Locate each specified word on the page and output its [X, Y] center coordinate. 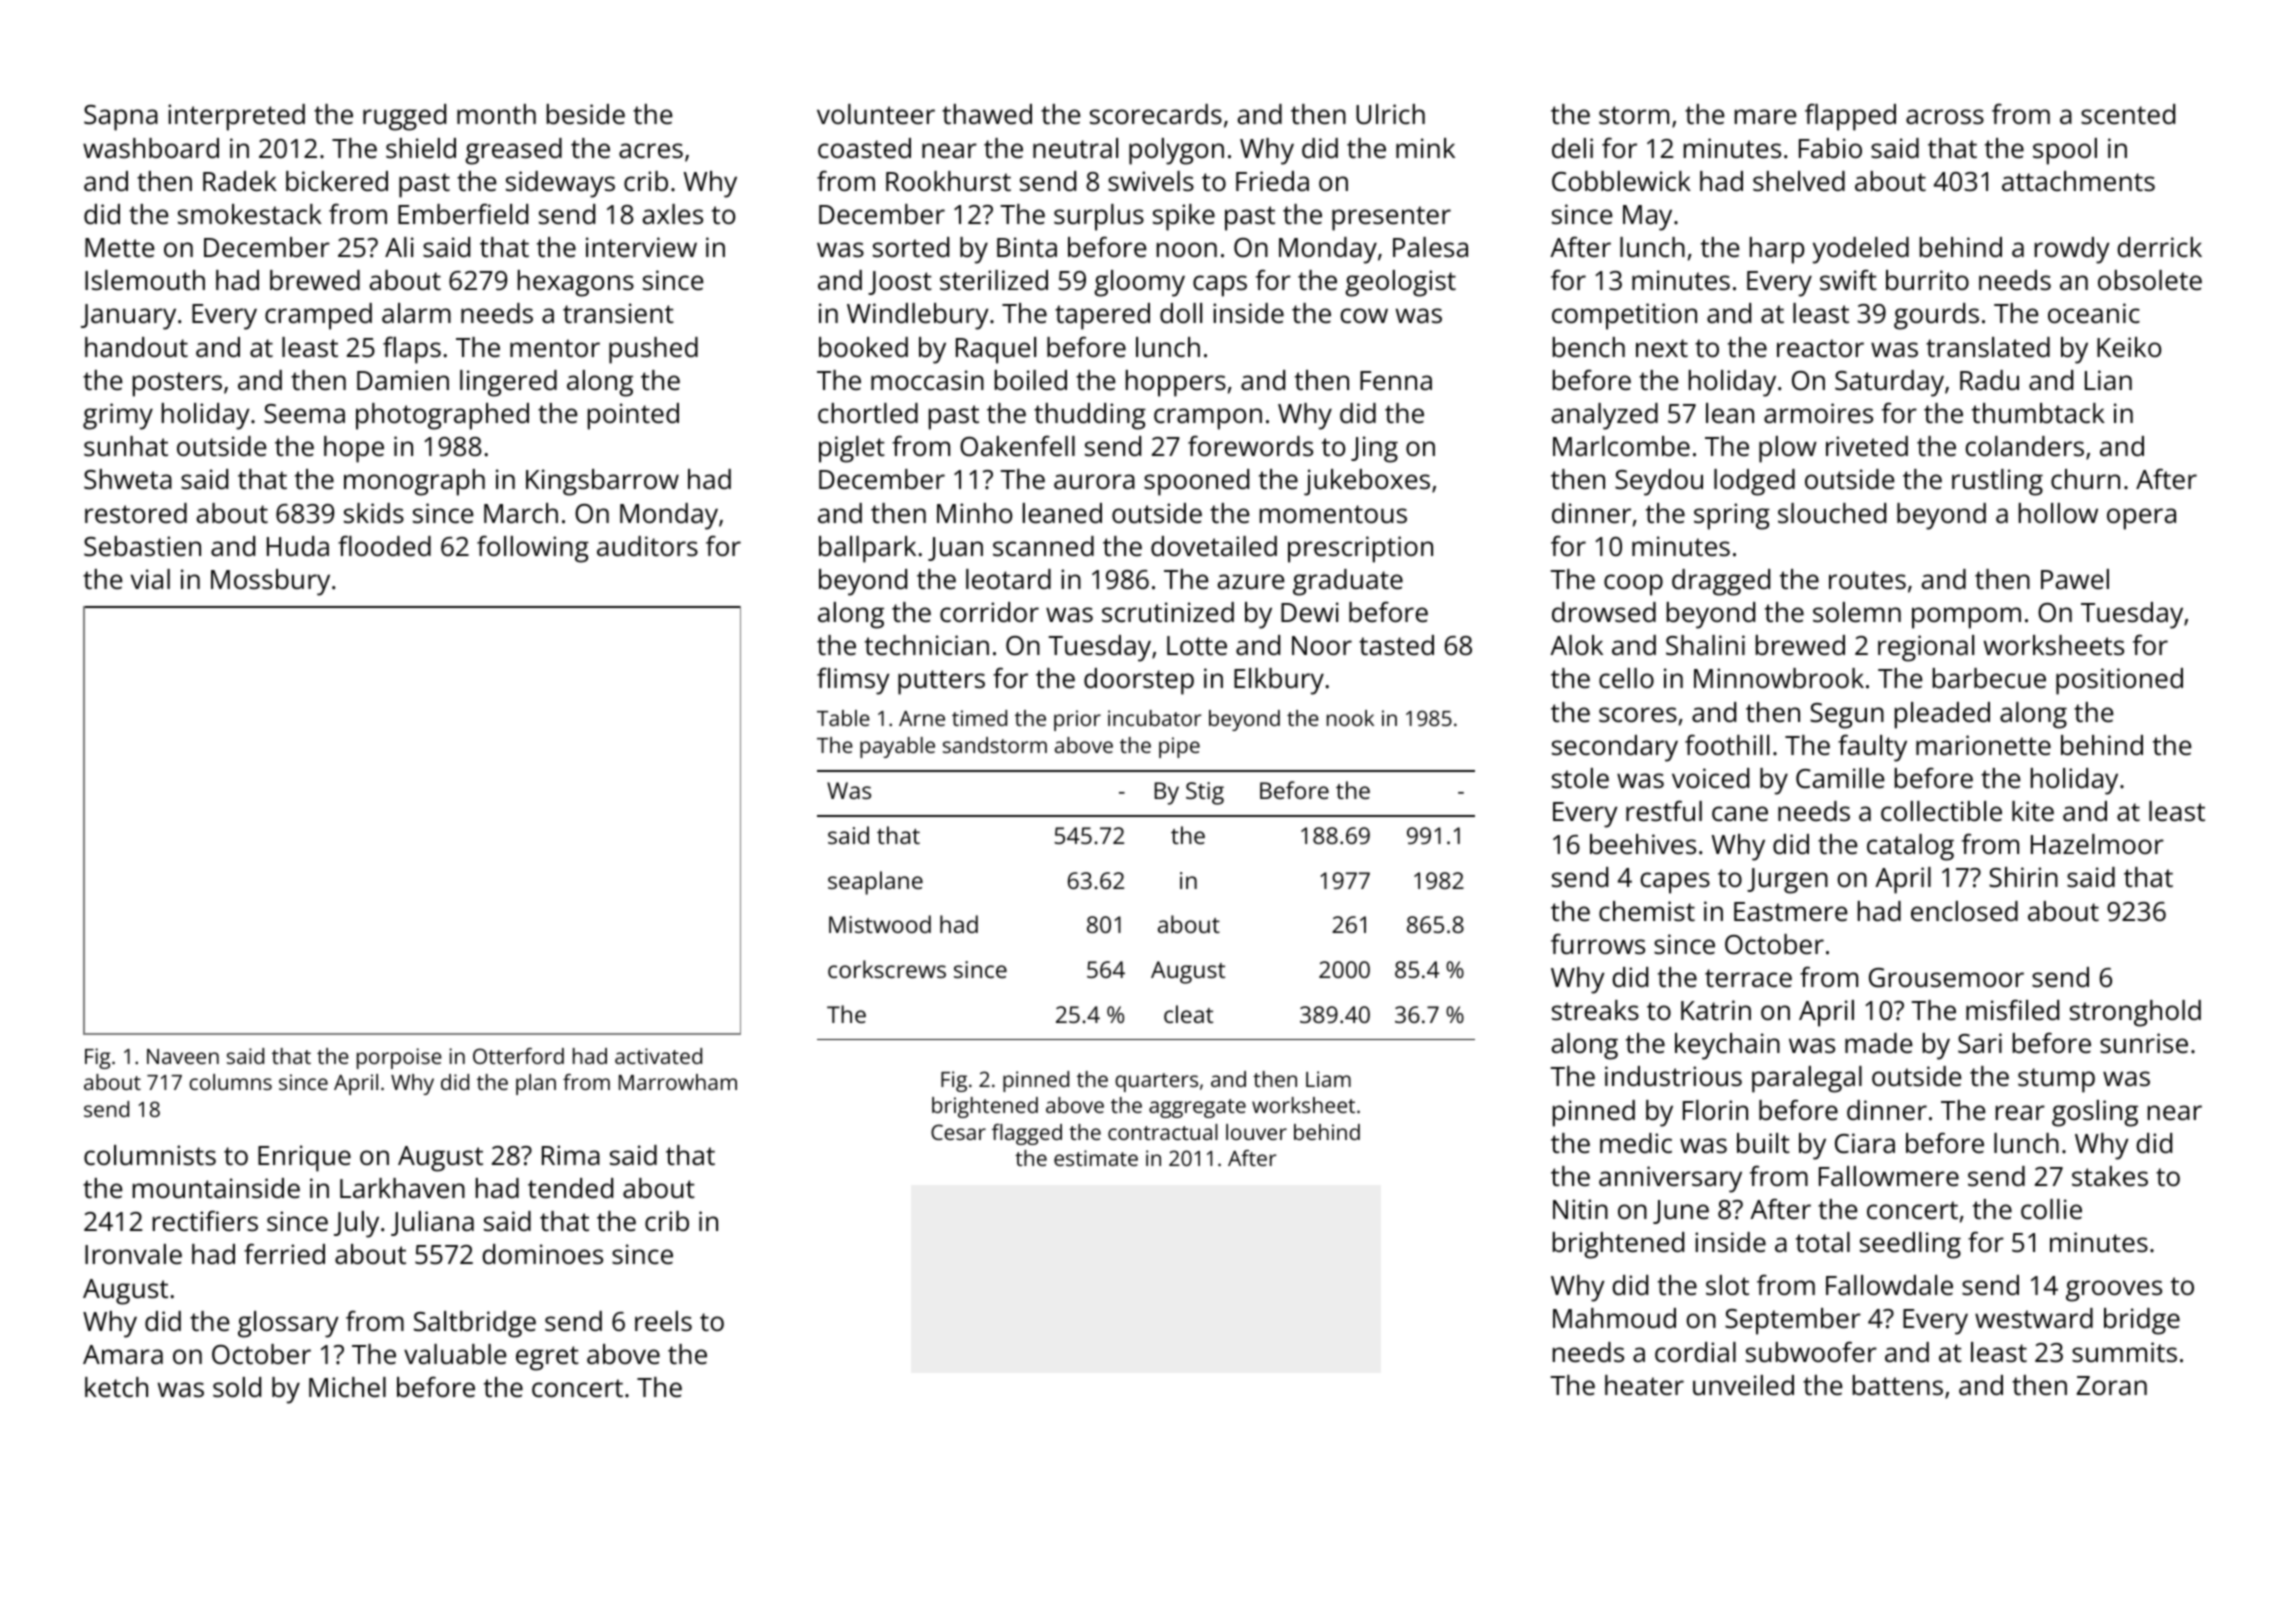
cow [1364, 316]
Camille [1840, 778]
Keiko [2129, 347]
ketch [116, 1387]
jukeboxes [1367, 482]
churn [2085, 479]
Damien [403, 380]
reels [663, 1321]
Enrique [304, 1158]
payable [897, 747]
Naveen [183, 1056]
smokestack [250, 214]
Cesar [958, 1132]
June [1681, 1212]
